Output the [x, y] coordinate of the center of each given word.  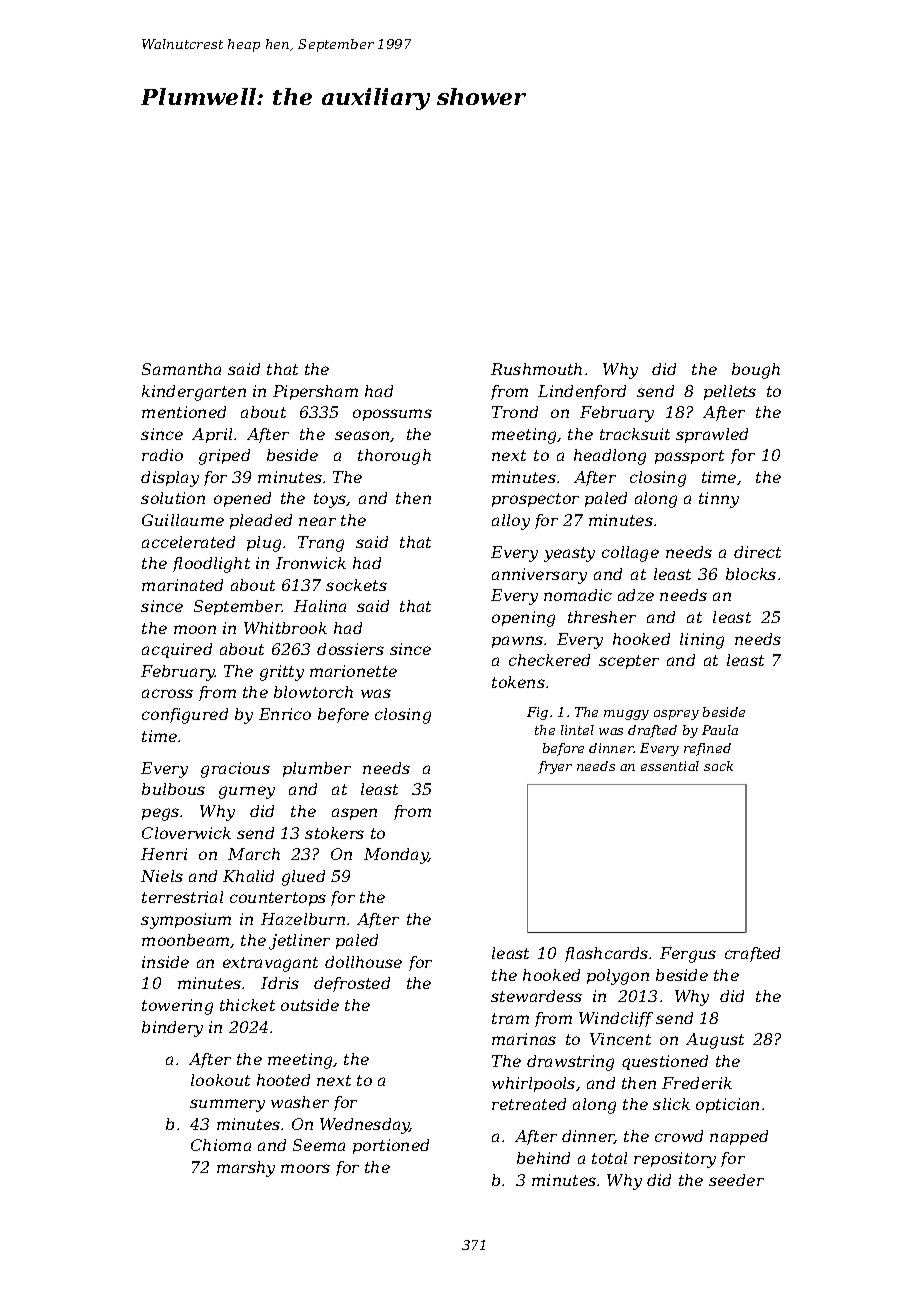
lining [702, 641]
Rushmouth [536, 369]
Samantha [181, 369]
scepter [629, 662]
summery [227, 1105]
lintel [577, 730]
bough [756, 371]
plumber [317, 769]
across [167, 693]
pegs [160, 814]
